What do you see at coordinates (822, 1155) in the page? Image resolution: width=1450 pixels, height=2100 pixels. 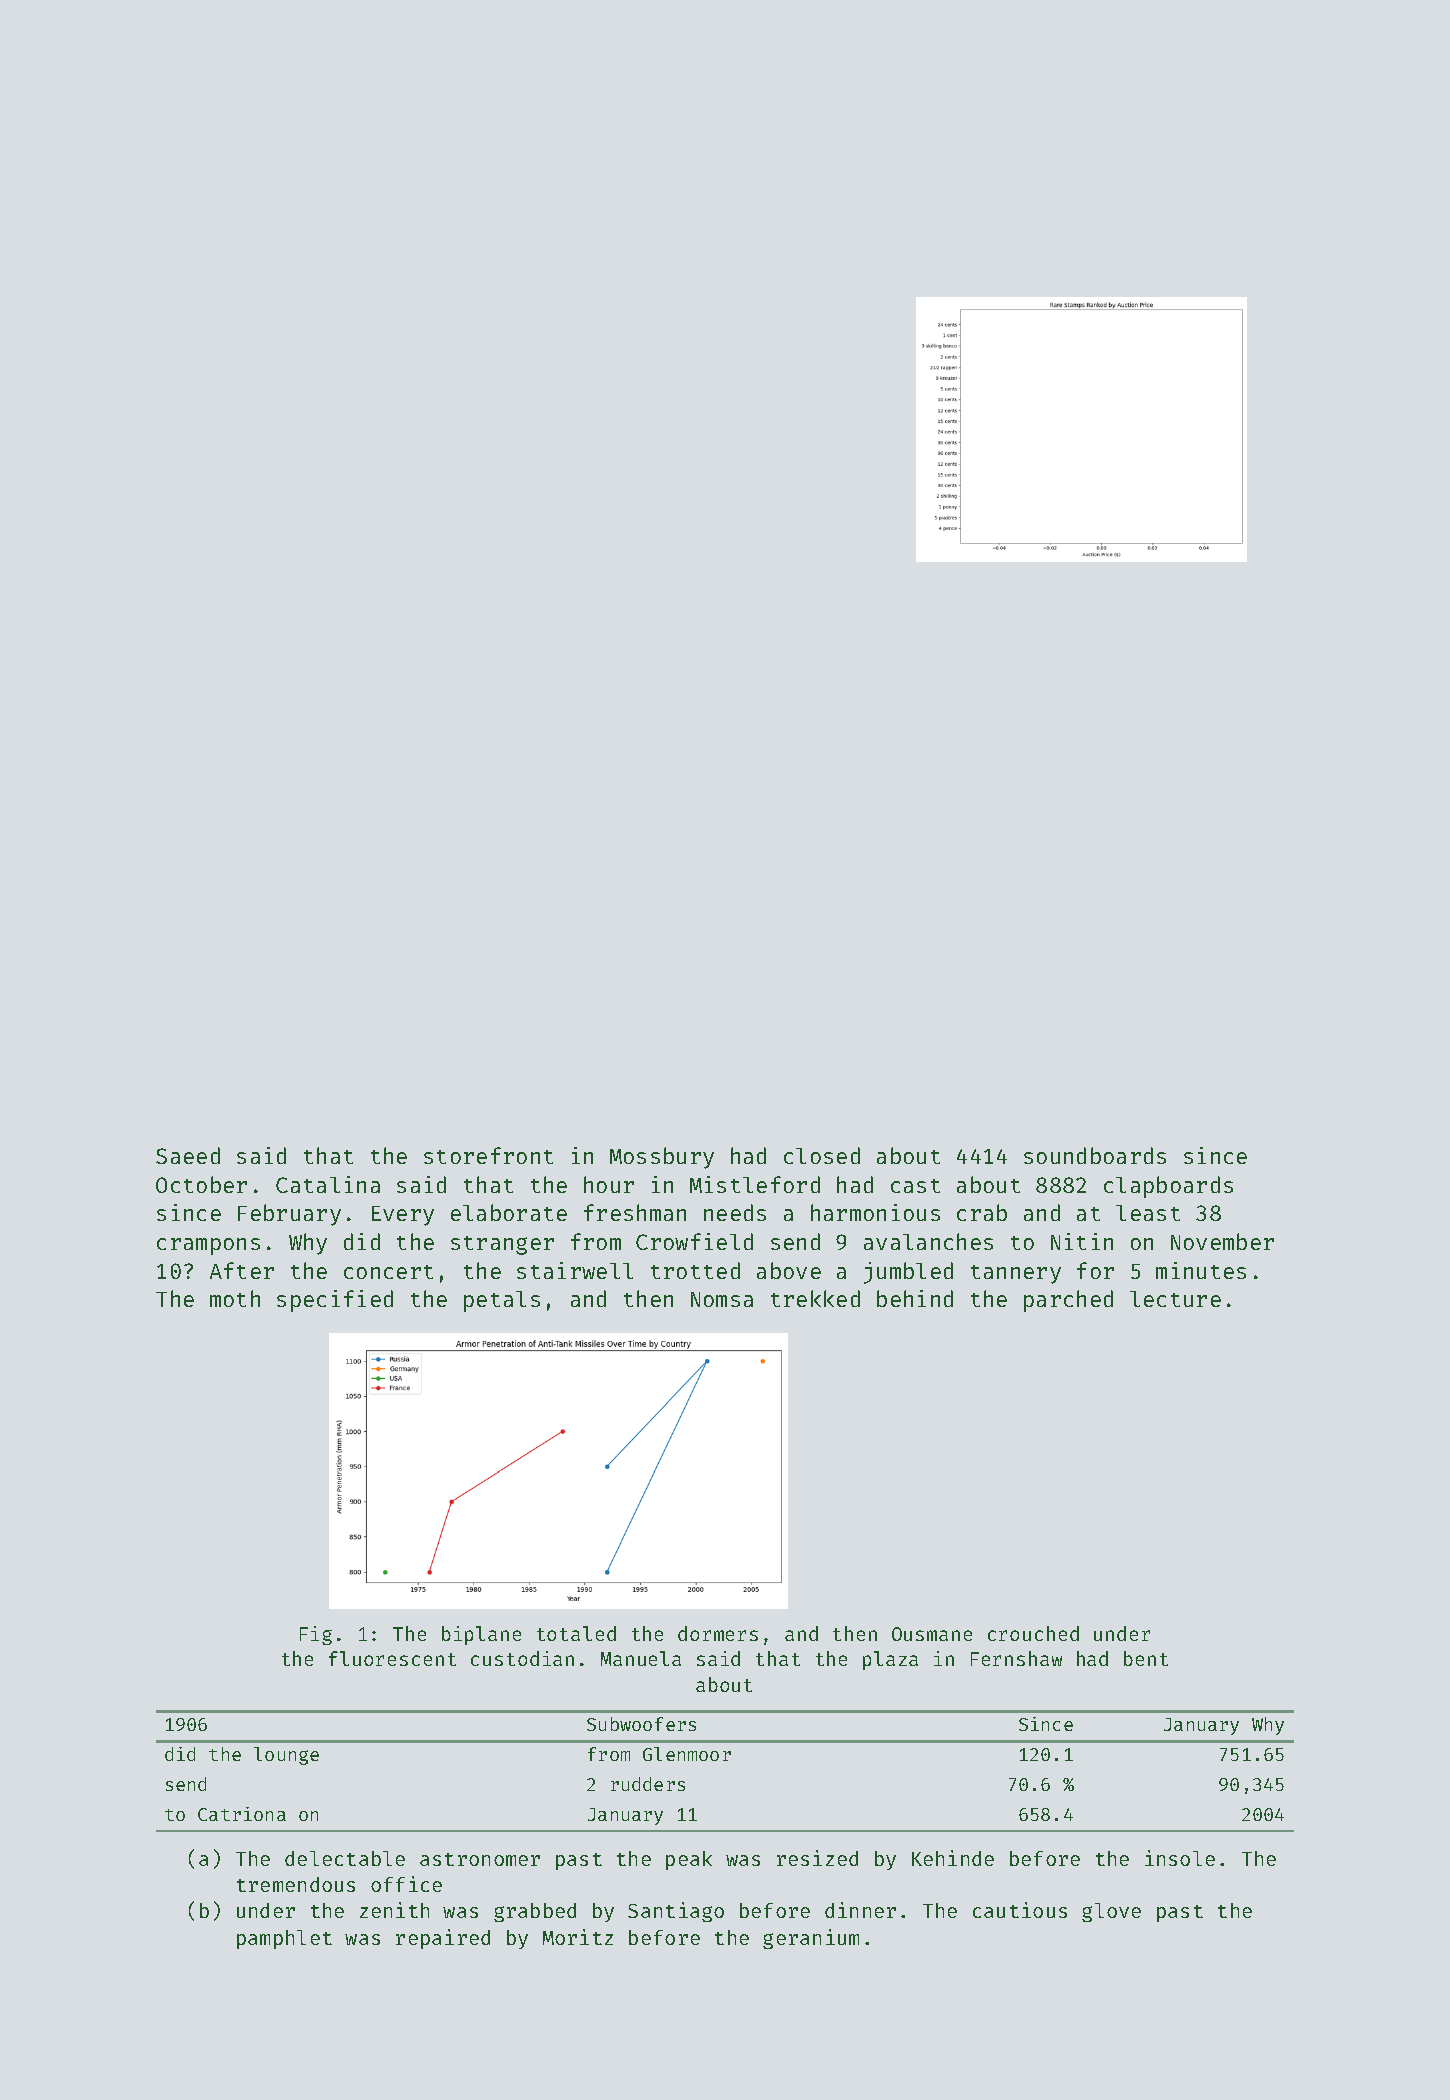 I see `closed` at bounding box center [822, 1155].
